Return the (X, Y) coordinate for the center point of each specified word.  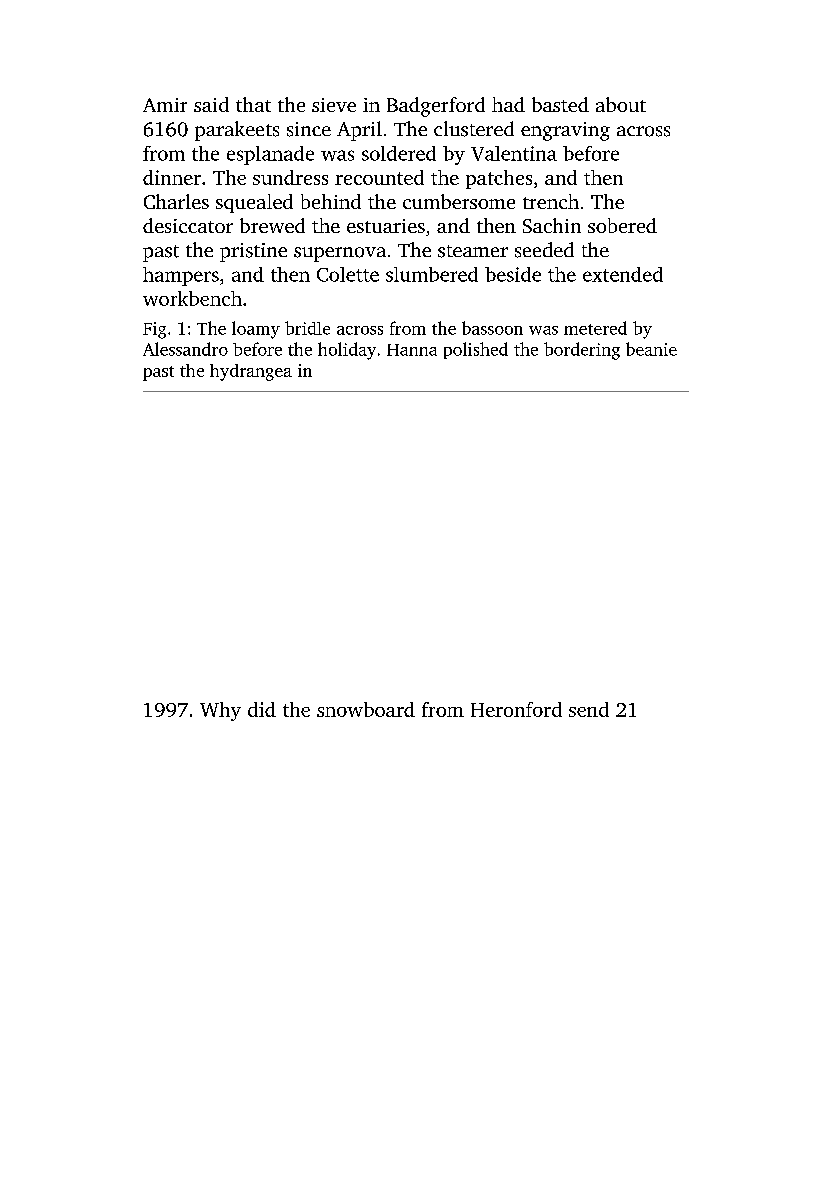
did (262, 709)
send (589, 709)
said (211, 104)
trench (551, 201)
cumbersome (459, 201)
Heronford (516, 709)
